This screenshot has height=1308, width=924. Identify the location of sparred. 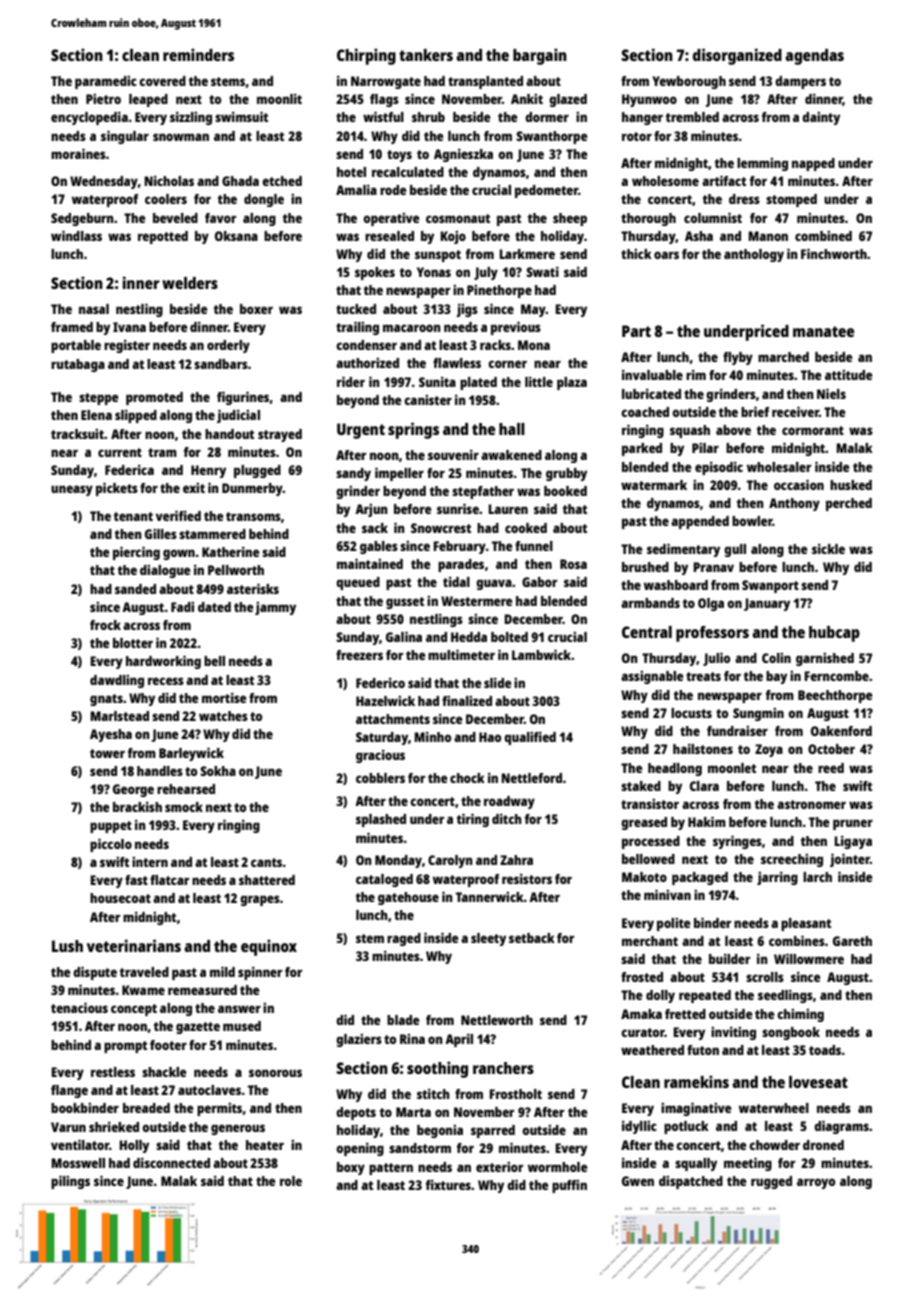
(493, 1131).
